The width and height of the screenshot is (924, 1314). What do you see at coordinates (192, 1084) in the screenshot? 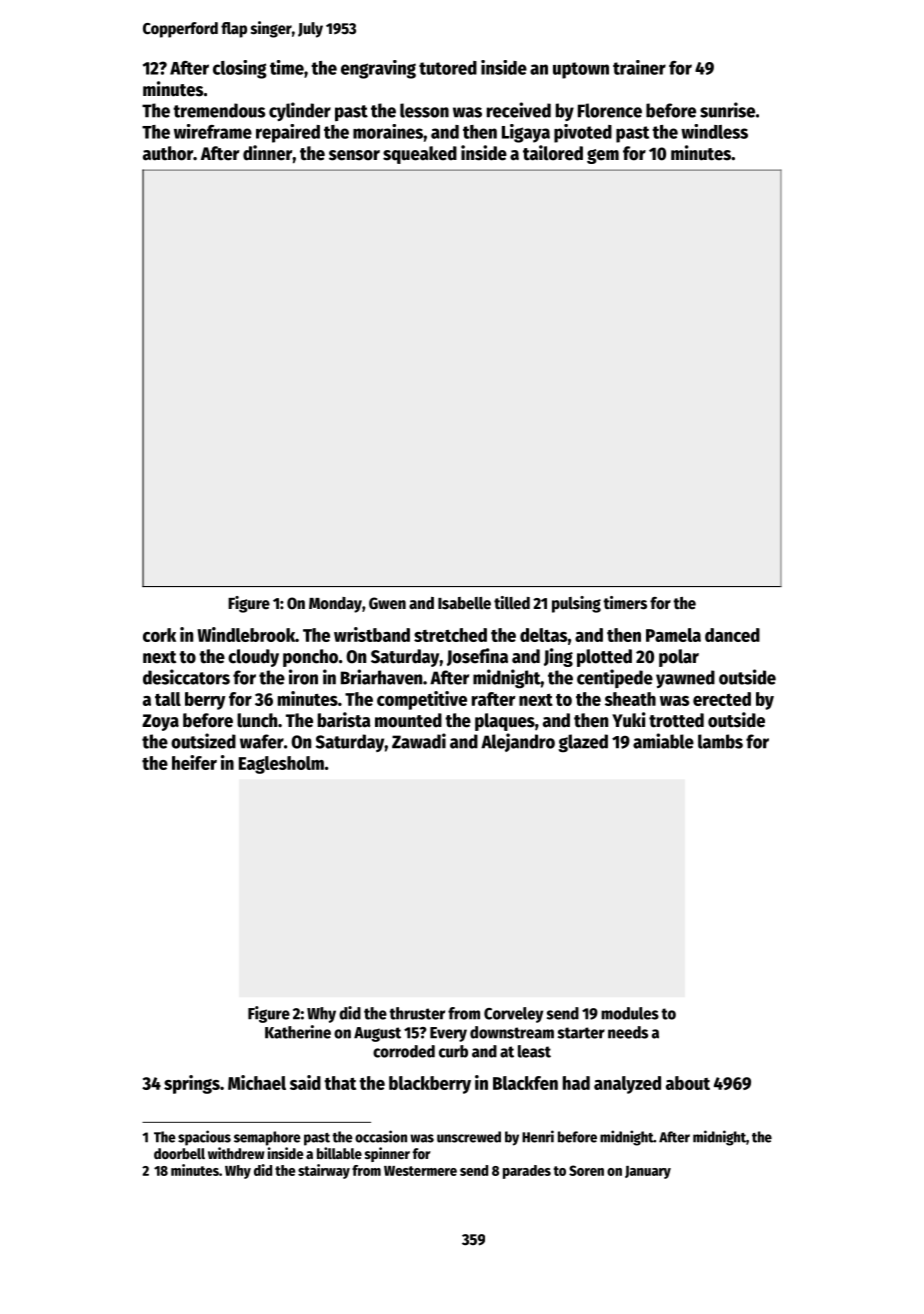
I see `springs` at bounding box center [192, 1084].
